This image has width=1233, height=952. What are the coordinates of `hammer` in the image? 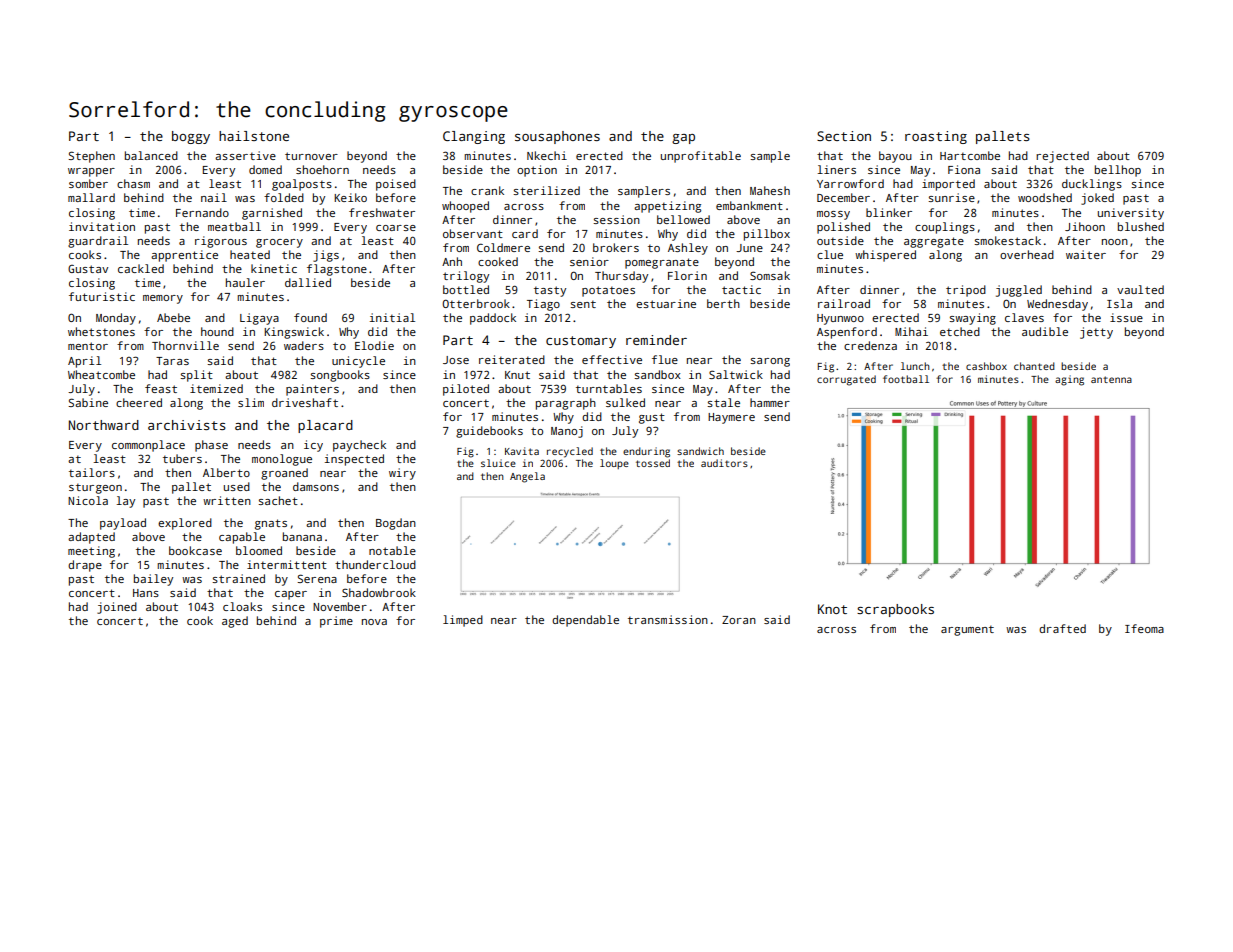 It's located at (770, 402).
